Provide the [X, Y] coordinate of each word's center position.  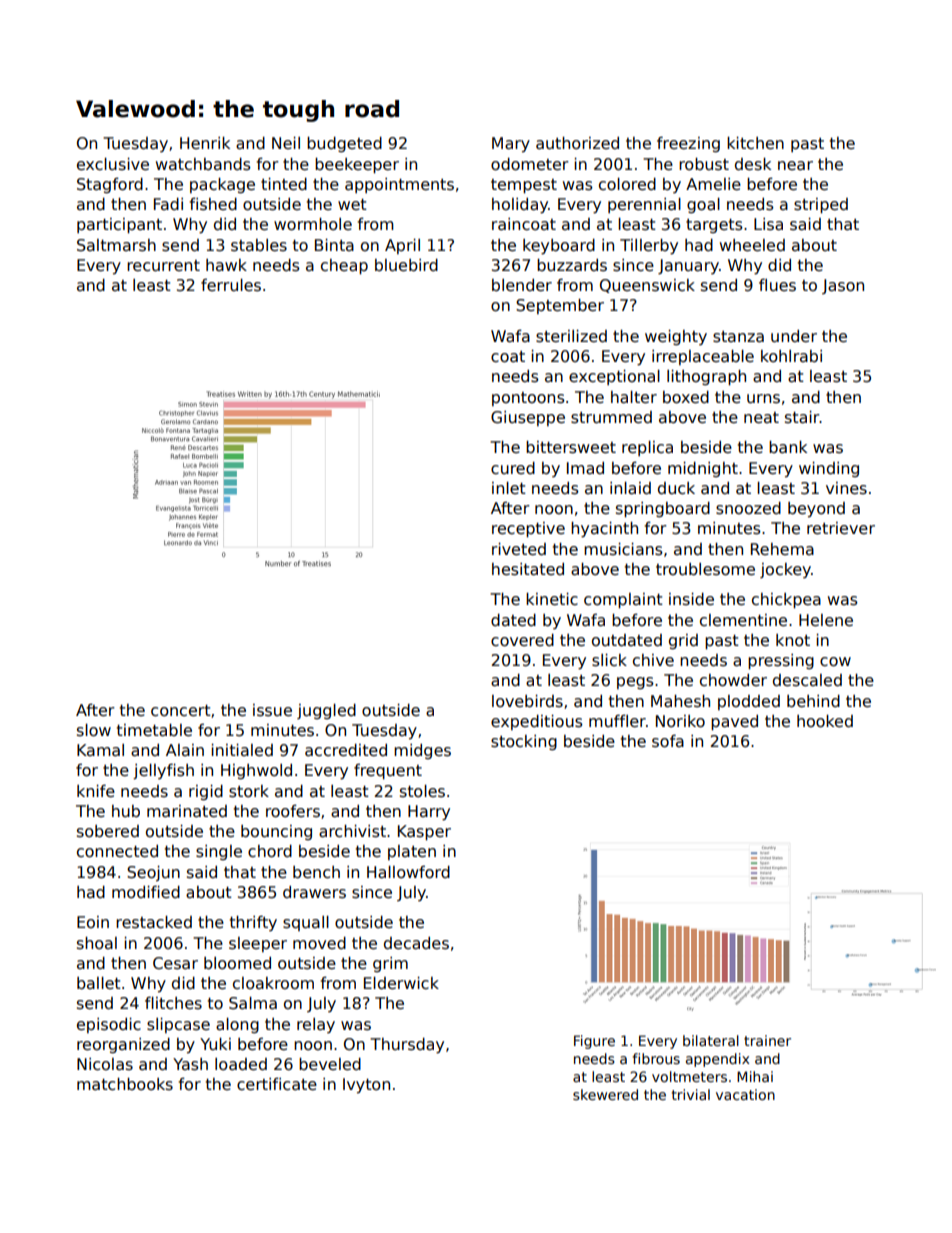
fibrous [656, 1058]
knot [793, 640]
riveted [519, 549]
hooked [825, 721]
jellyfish [163, 771]
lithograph [706, 377]
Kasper [424, 832]
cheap [344, 266]
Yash [190, 1064]
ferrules [231, 285]
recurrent [163, 265]
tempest [524, 186]
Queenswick [647, 286]
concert [181, 710]
